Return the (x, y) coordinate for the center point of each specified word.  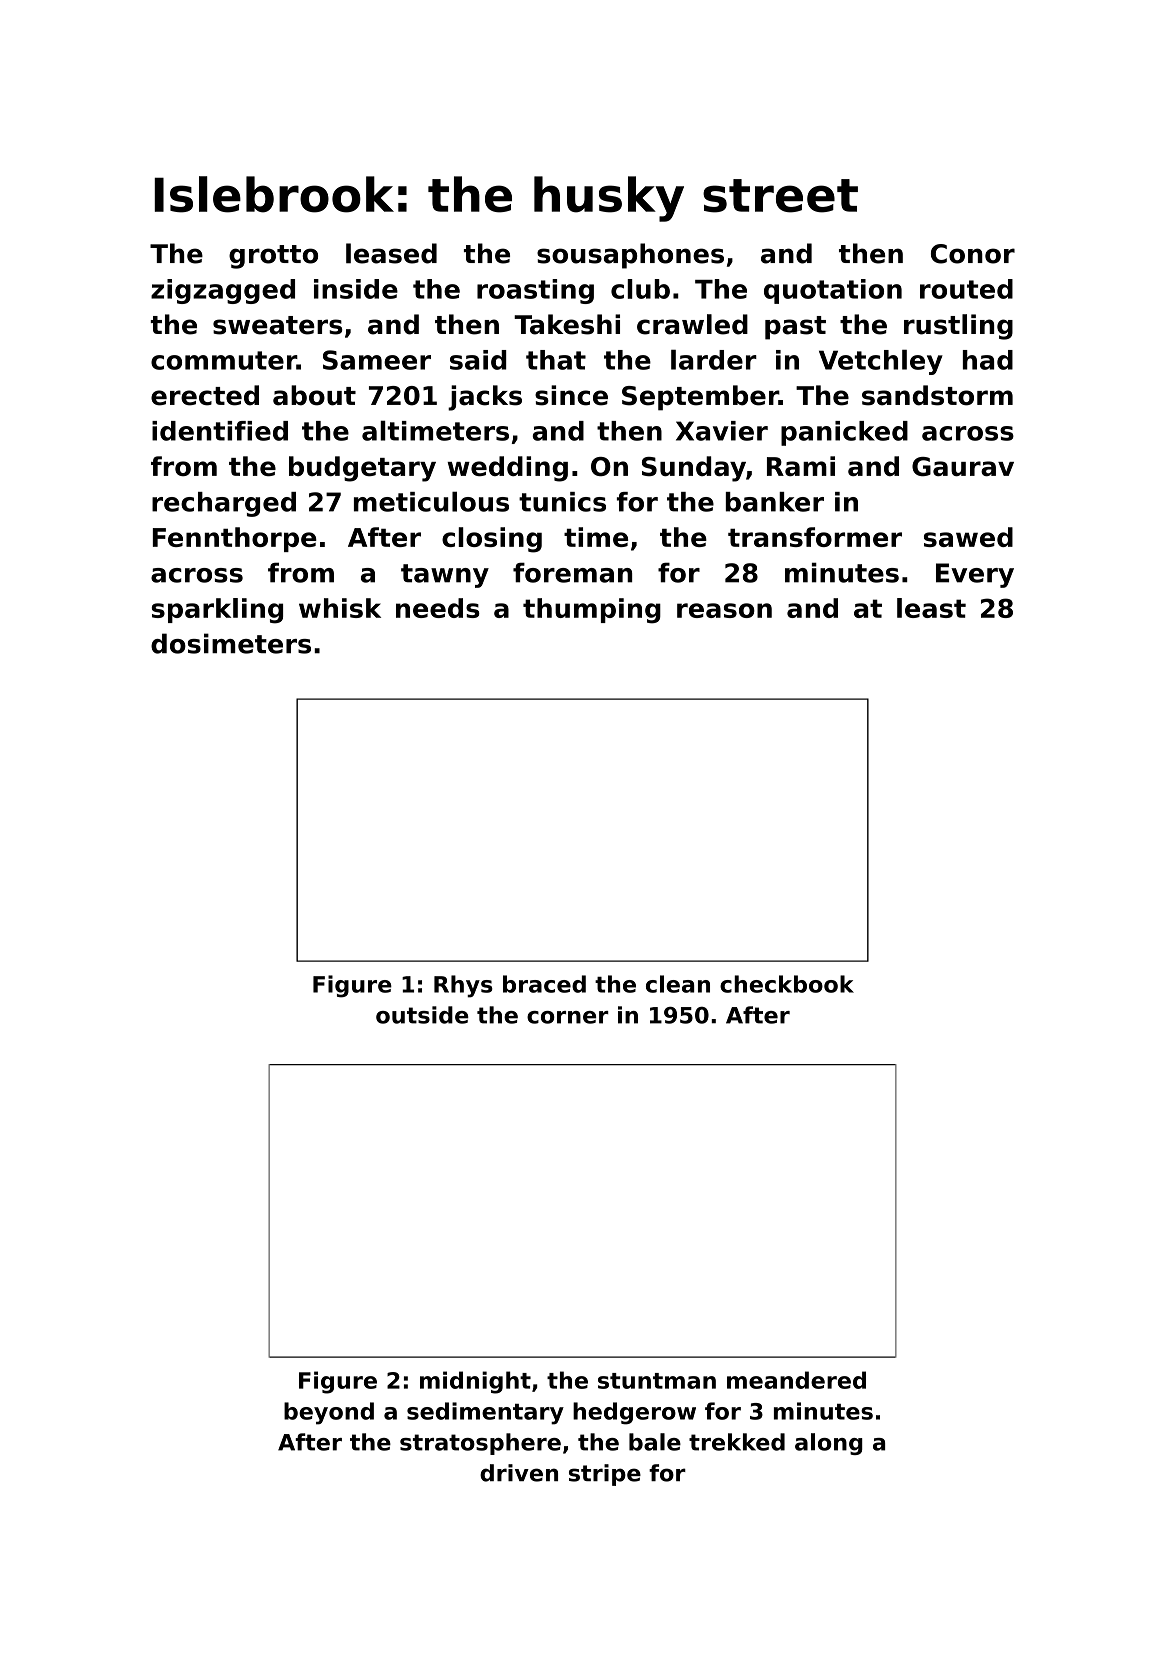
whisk (340, 608)
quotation (833, 291)
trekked (737, 1442)
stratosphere (480, 1444)
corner (568, 1017)
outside (422, 1015)
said (478, 360)
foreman (572, 573)
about (314, 395)
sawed (968, 537)
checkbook (787, 984)
